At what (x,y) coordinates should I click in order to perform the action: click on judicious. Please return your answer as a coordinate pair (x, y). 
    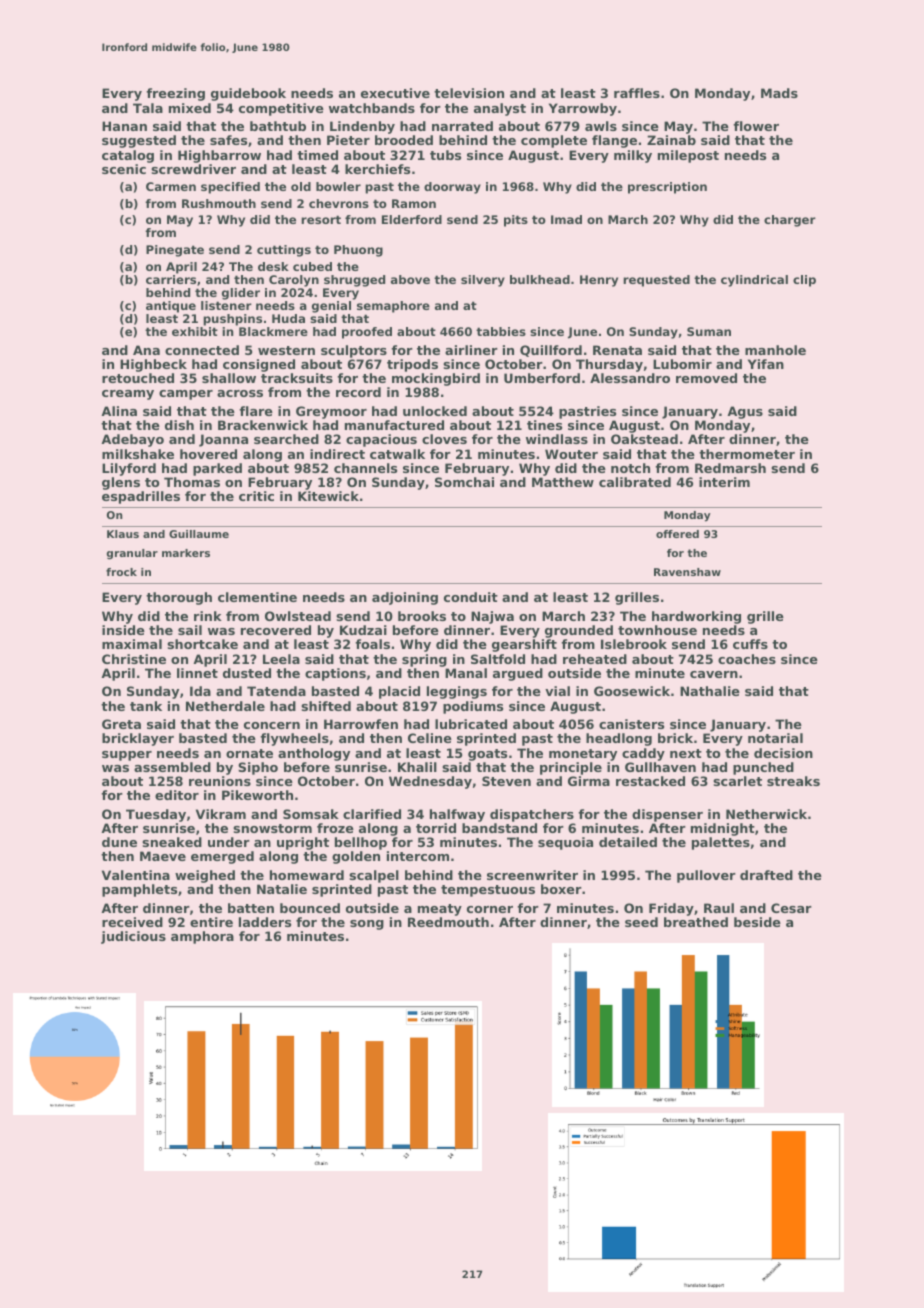
    Looking at the image, I should click on (133, 937).
